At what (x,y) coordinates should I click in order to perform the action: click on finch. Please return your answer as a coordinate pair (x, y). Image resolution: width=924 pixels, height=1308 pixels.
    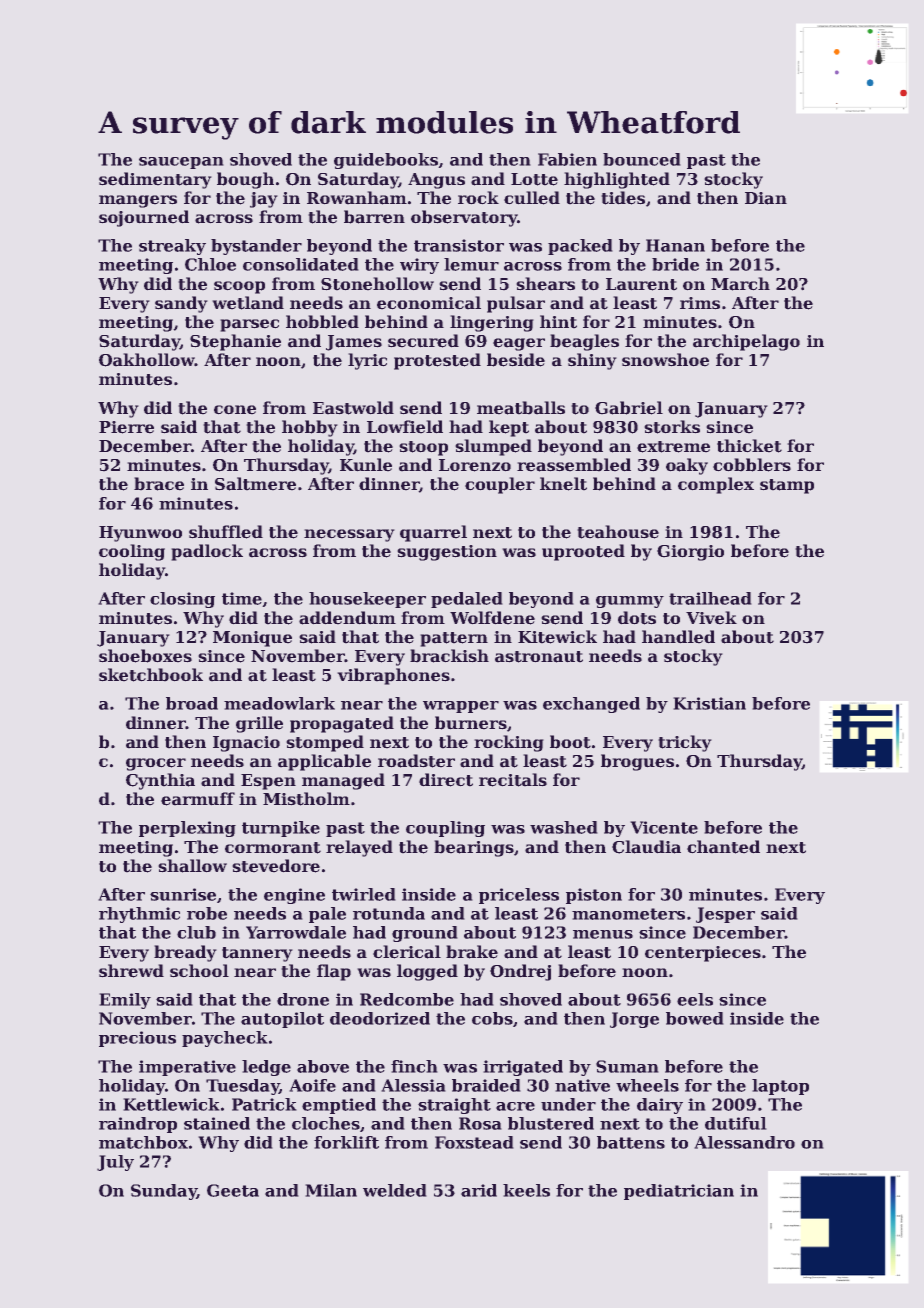
    Looking at the image, I should click on (414, 1066).
